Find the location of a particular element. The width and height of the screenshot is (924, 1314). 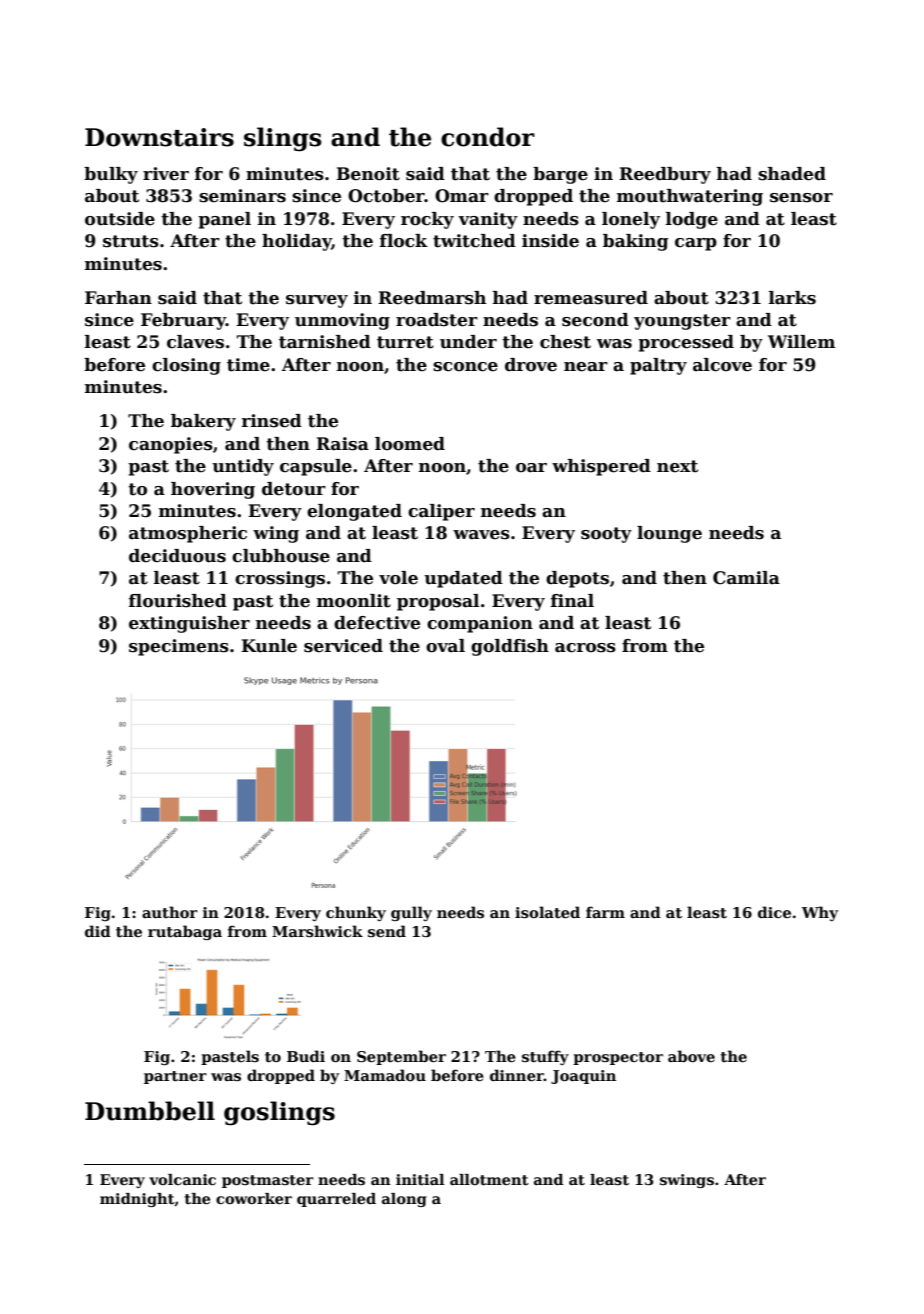

initial is located at coordinates (420, 1179).
